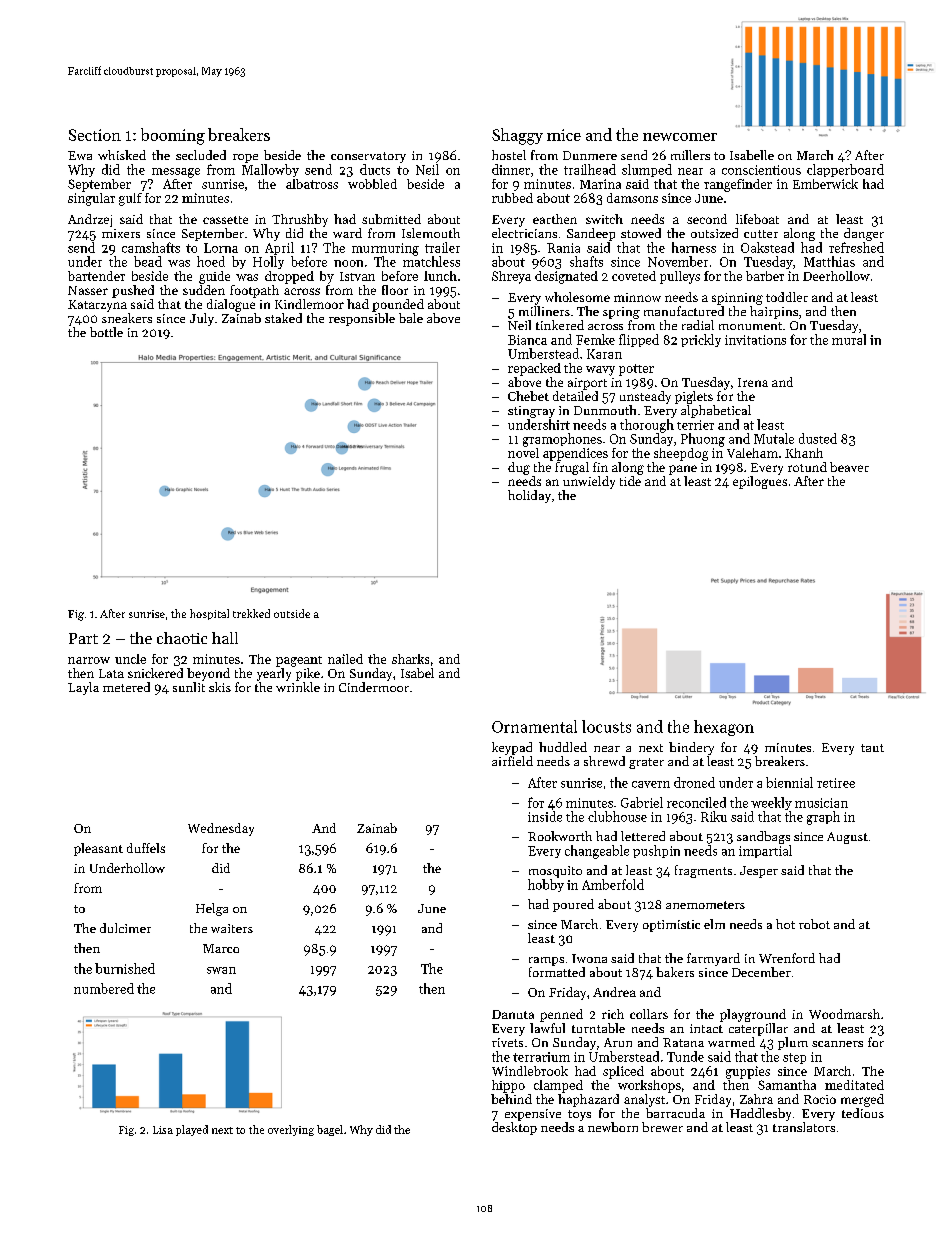  I want to click on Shaggy, so click(517, 136).
